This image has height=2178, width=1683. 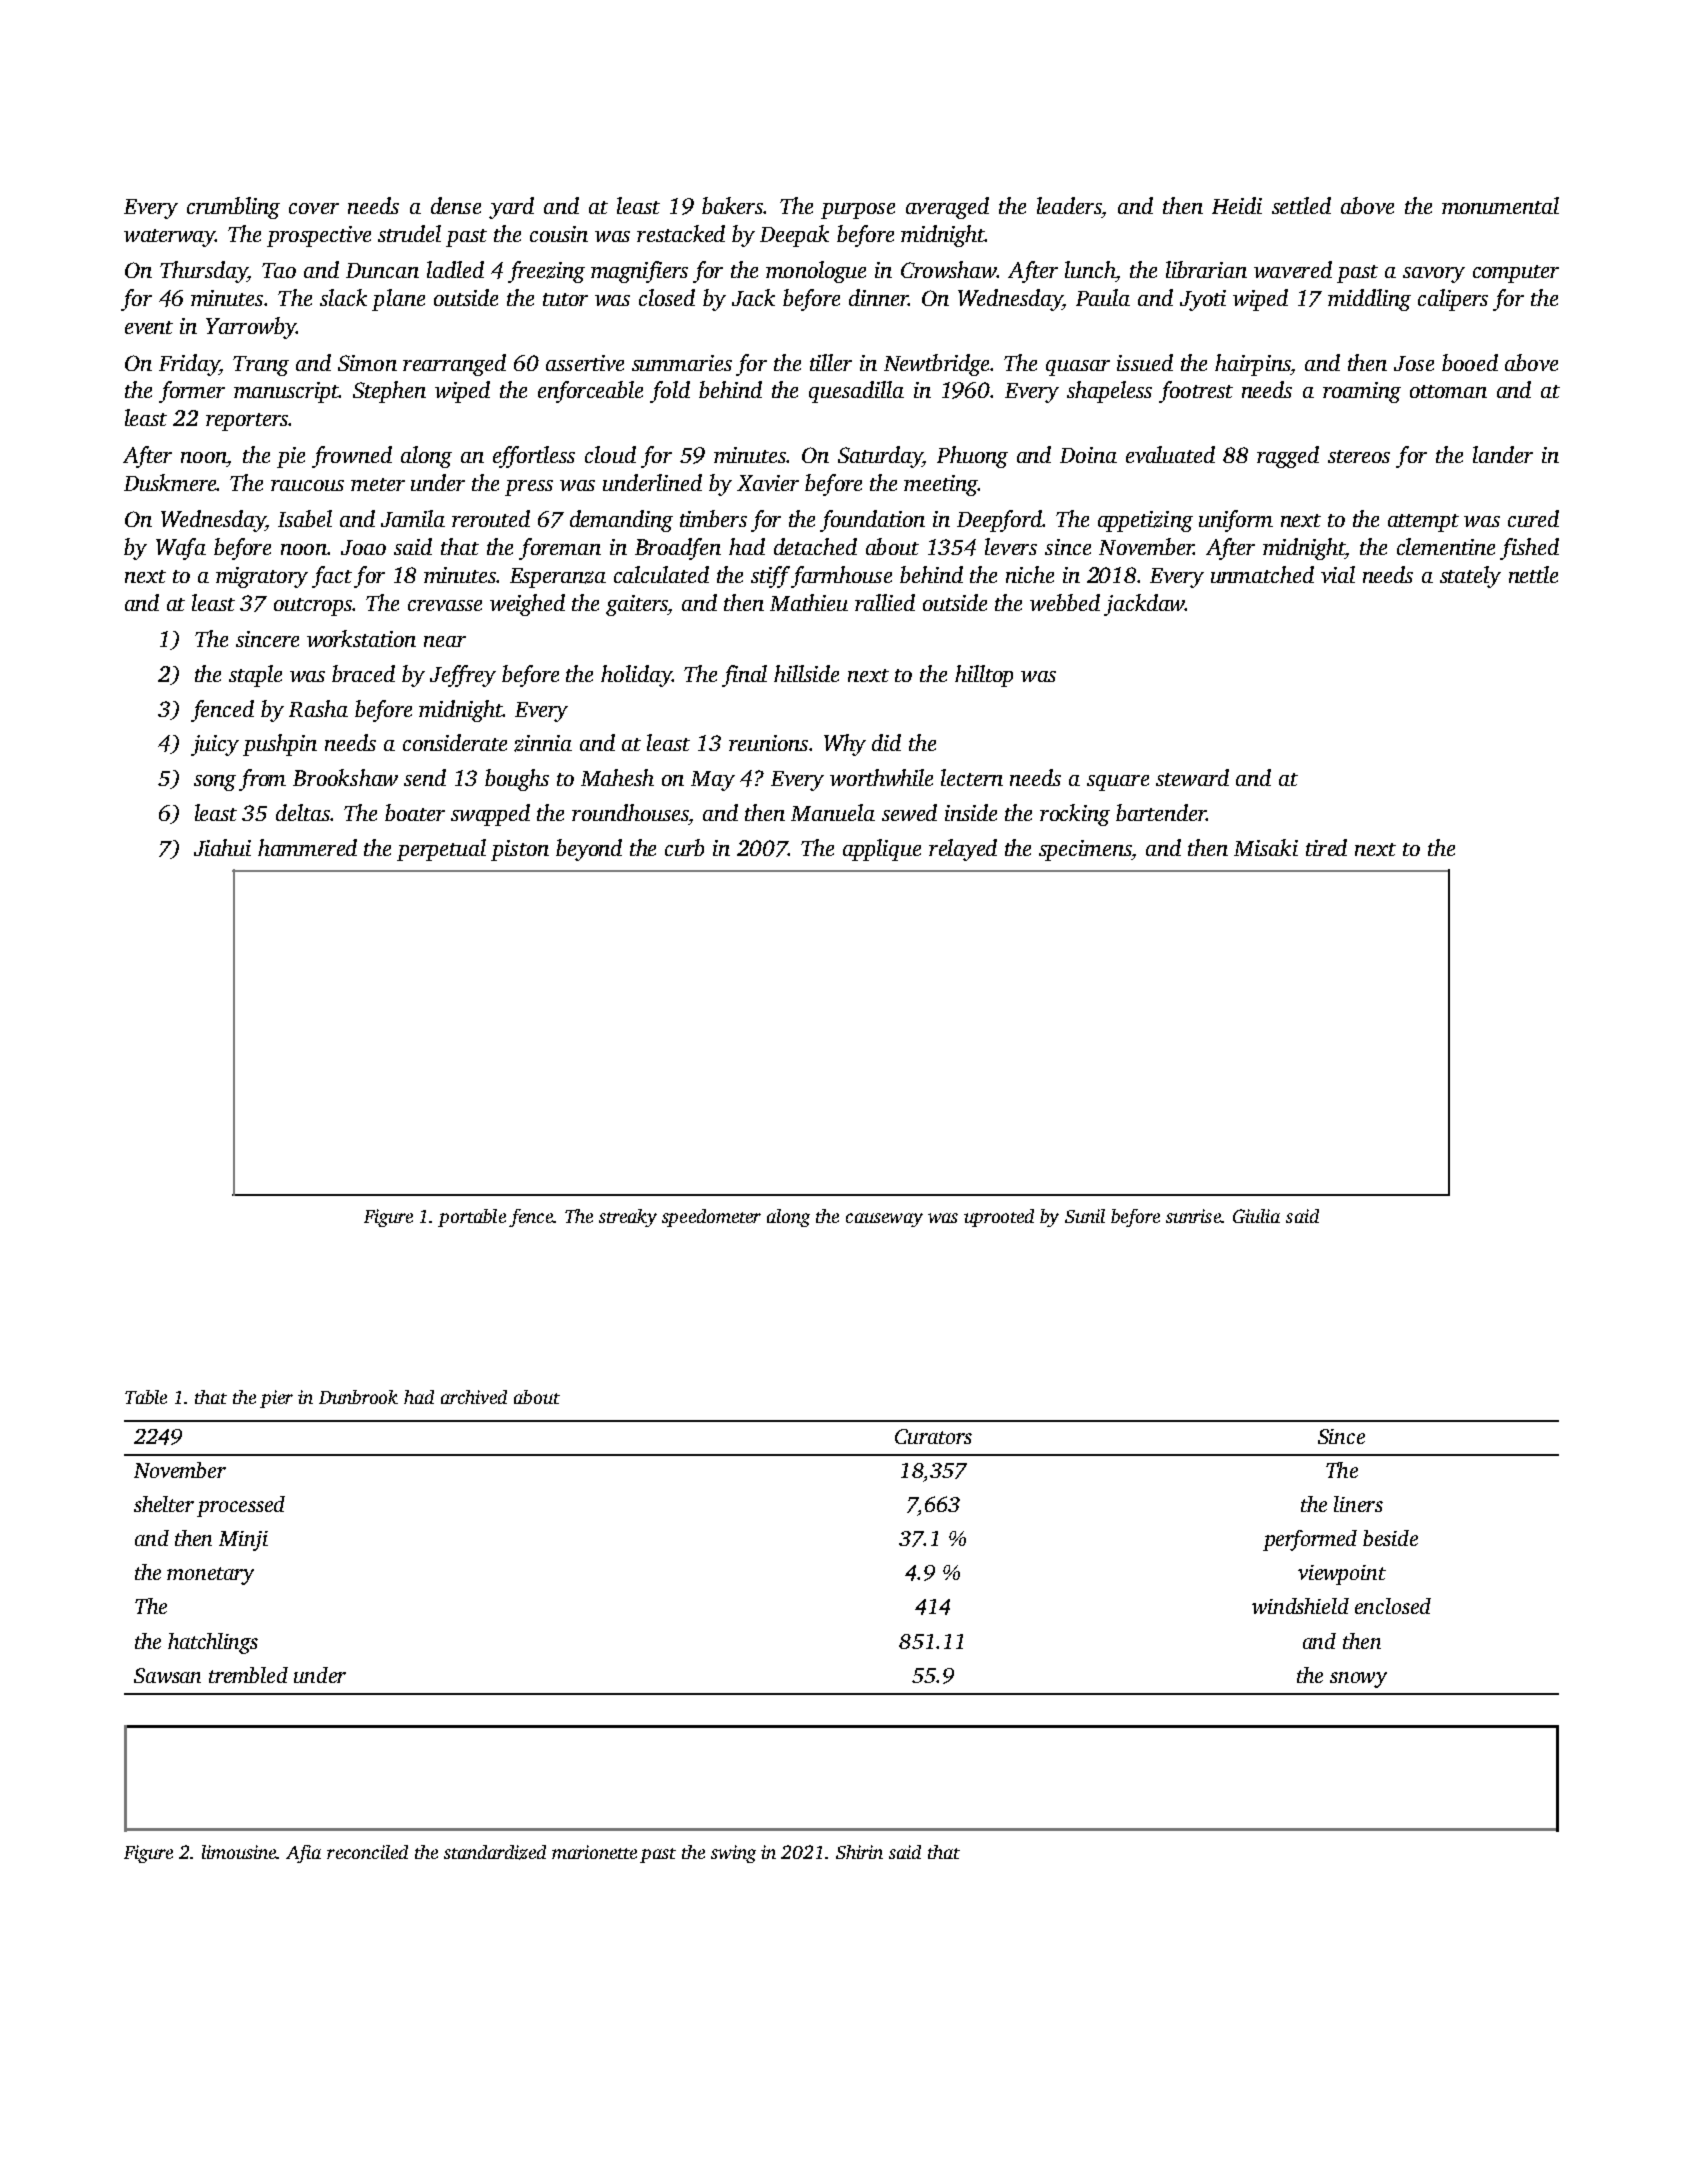 I want to click on Dunbrook, so click(x=358, y=1397).
